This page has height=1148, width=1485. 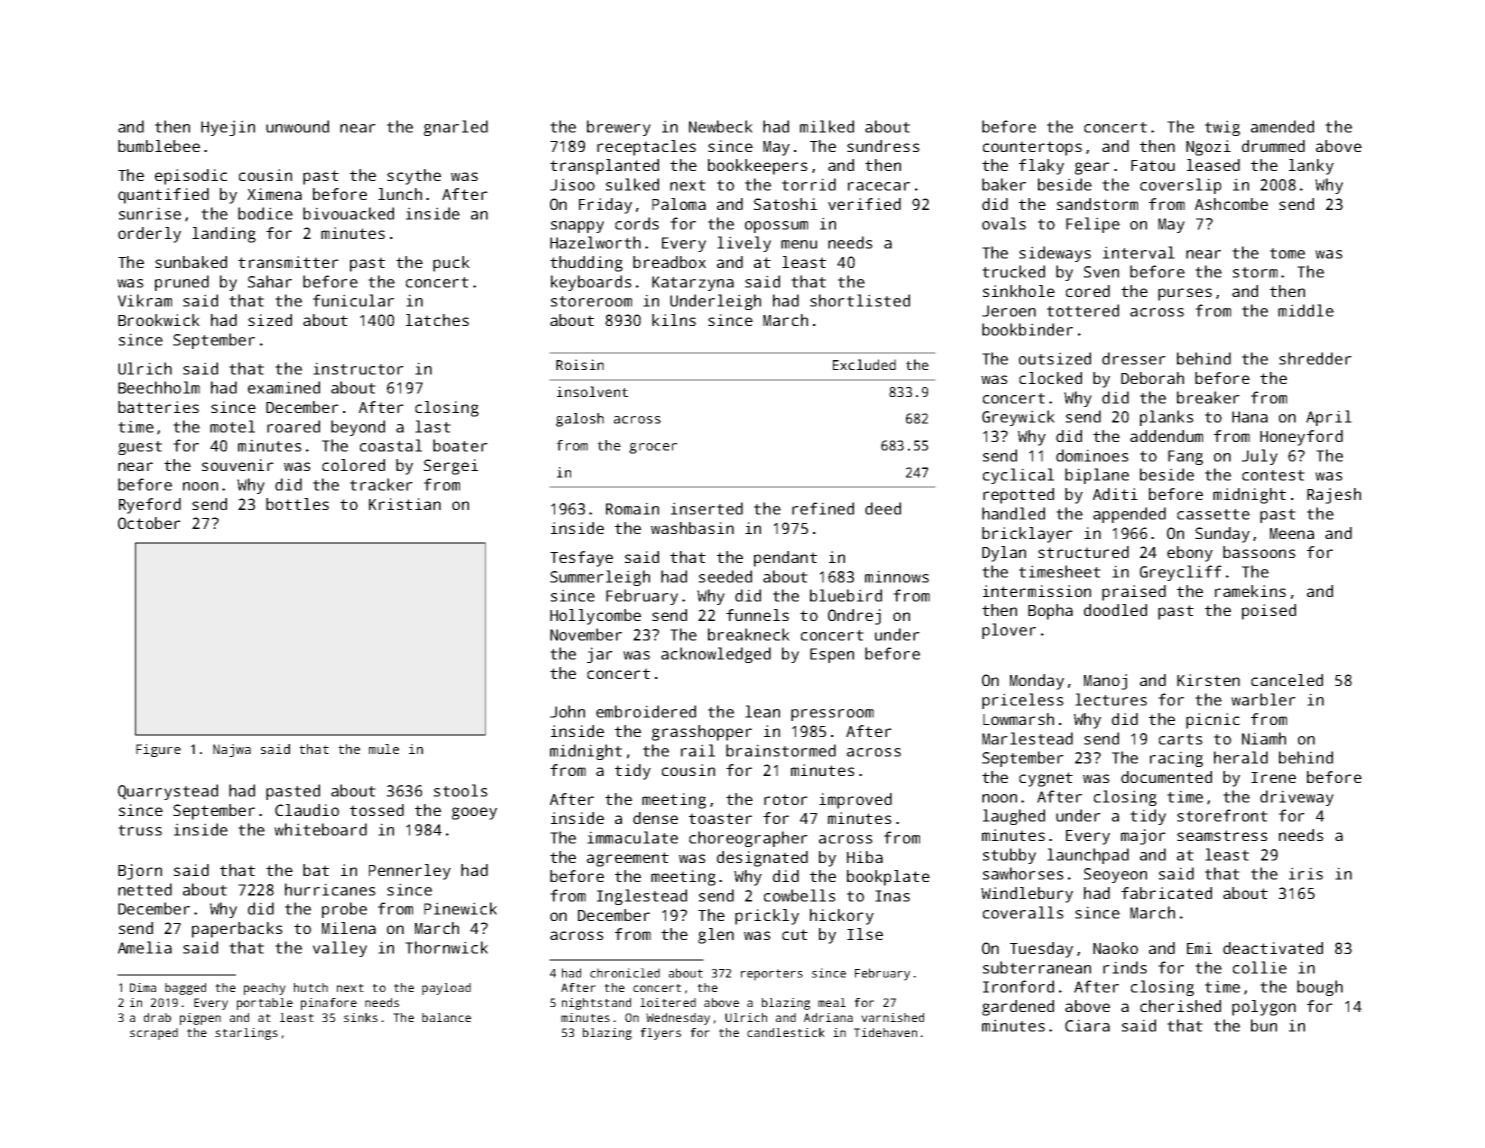 I want to click on Windlebury, so click(x=1027, y=895).
